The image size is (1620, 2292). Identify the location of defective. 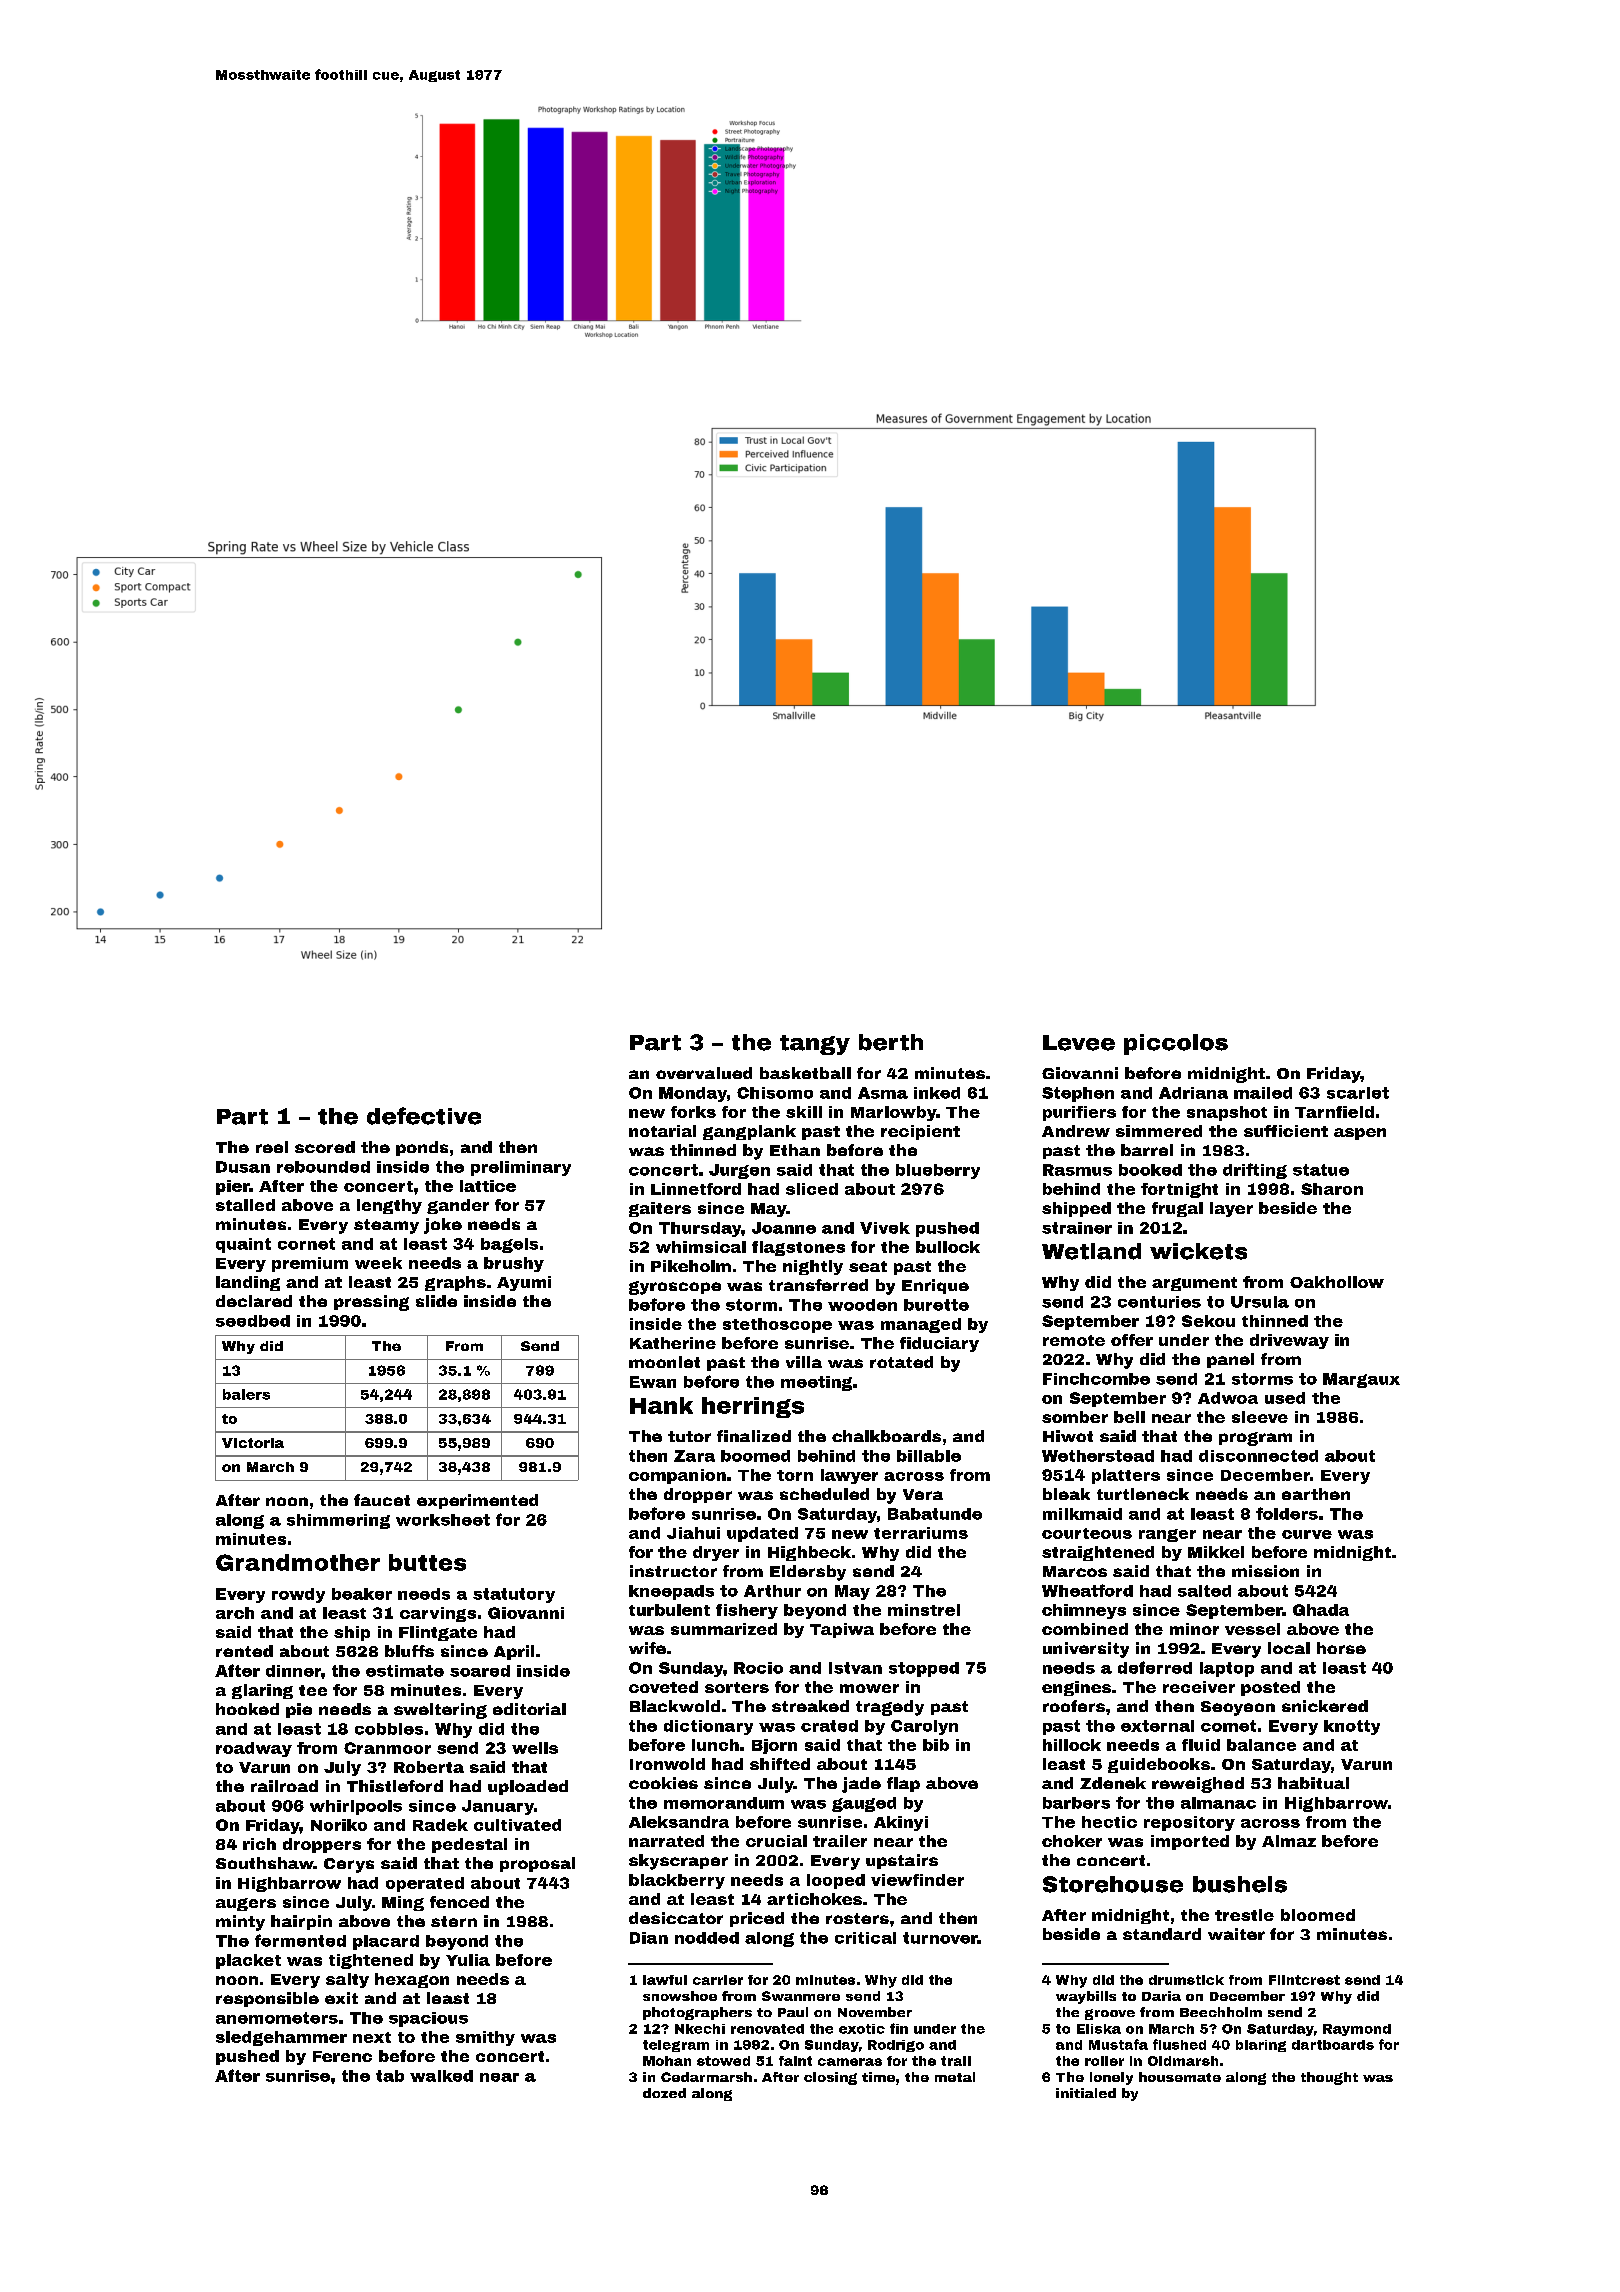
(424, 1116).
